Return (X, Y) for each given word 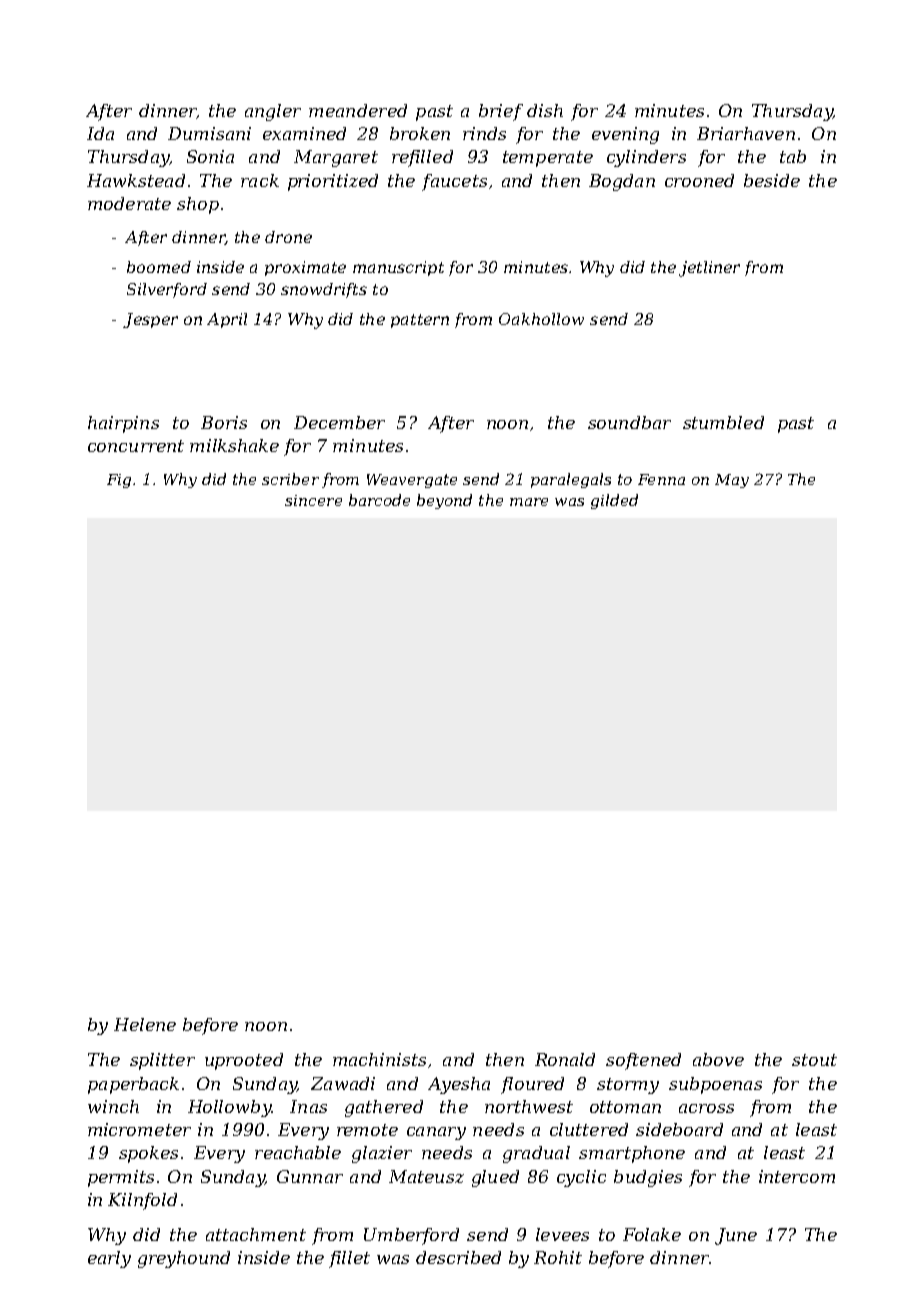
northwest (529, 1106)
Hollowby (229, 1108)
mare (529, 502)
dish (545, 110)
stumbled (723, 422)
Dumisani (209, 133)
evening (625, 135)
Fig (120, 481)
